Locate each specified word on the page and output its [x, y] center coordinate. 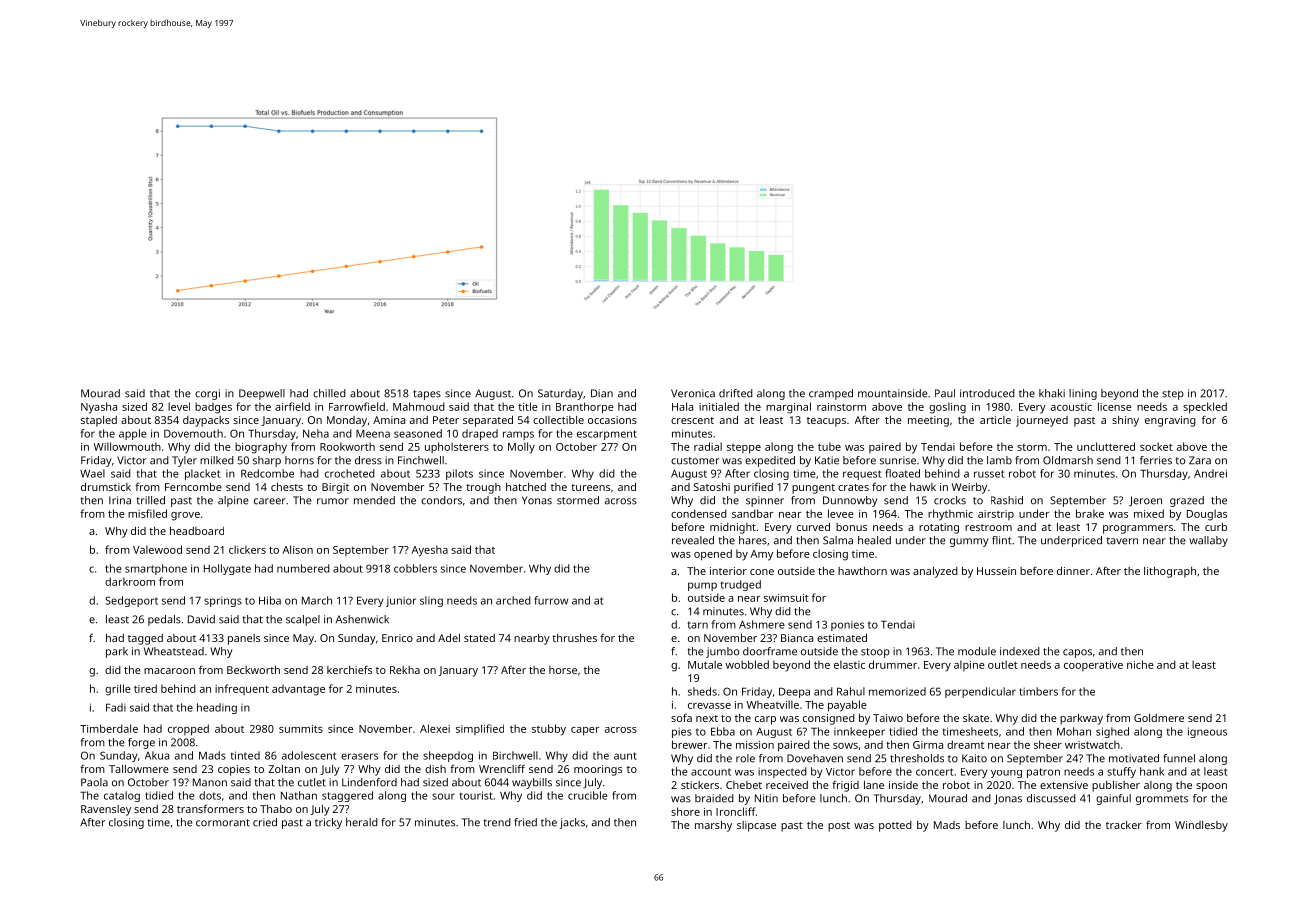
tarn [698, 625]
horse [563, 670]
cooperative [1093, 666]
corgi [207, 394]
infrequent [242, 689]
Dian [602, 393]
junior [401, 601]
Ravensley [106, 810]
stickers [700, 785]
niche [1140, 664]
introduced [987, 393]
